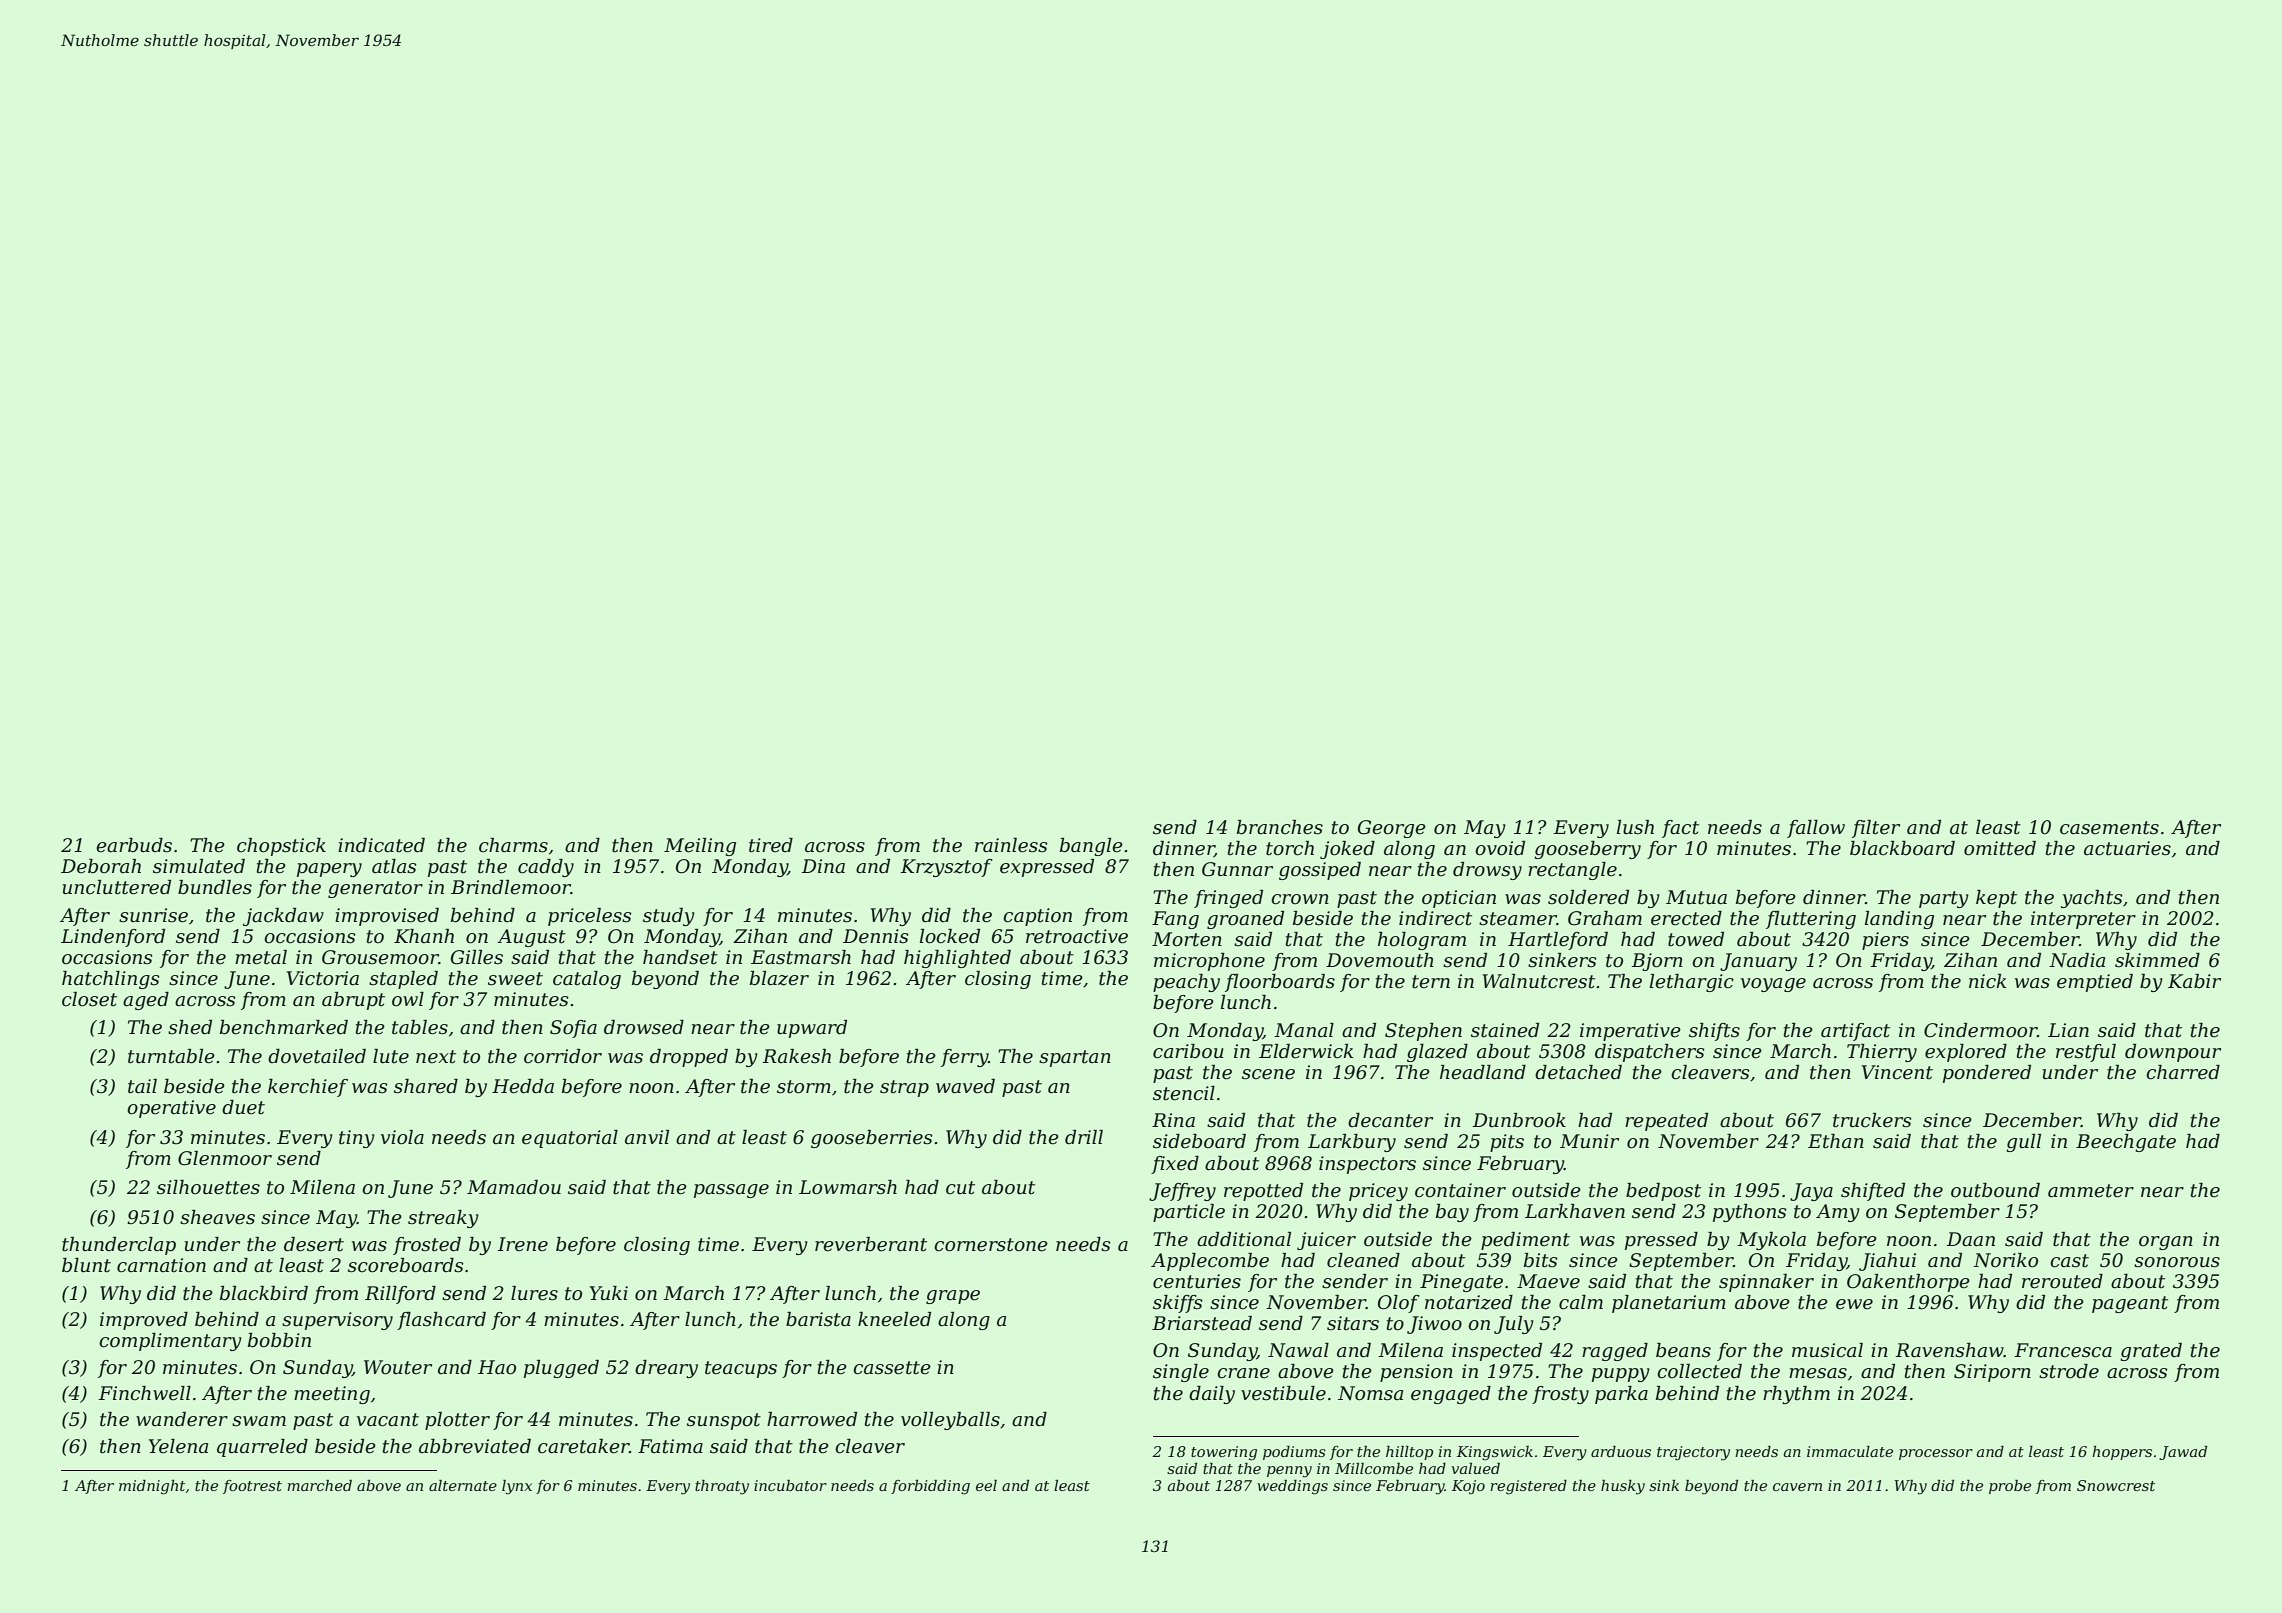 The image size is (2282, 1613). What do you see at coordinates (1280, 827) in the screenshot?
I see `branches` at bounding box center [1280, 827].
